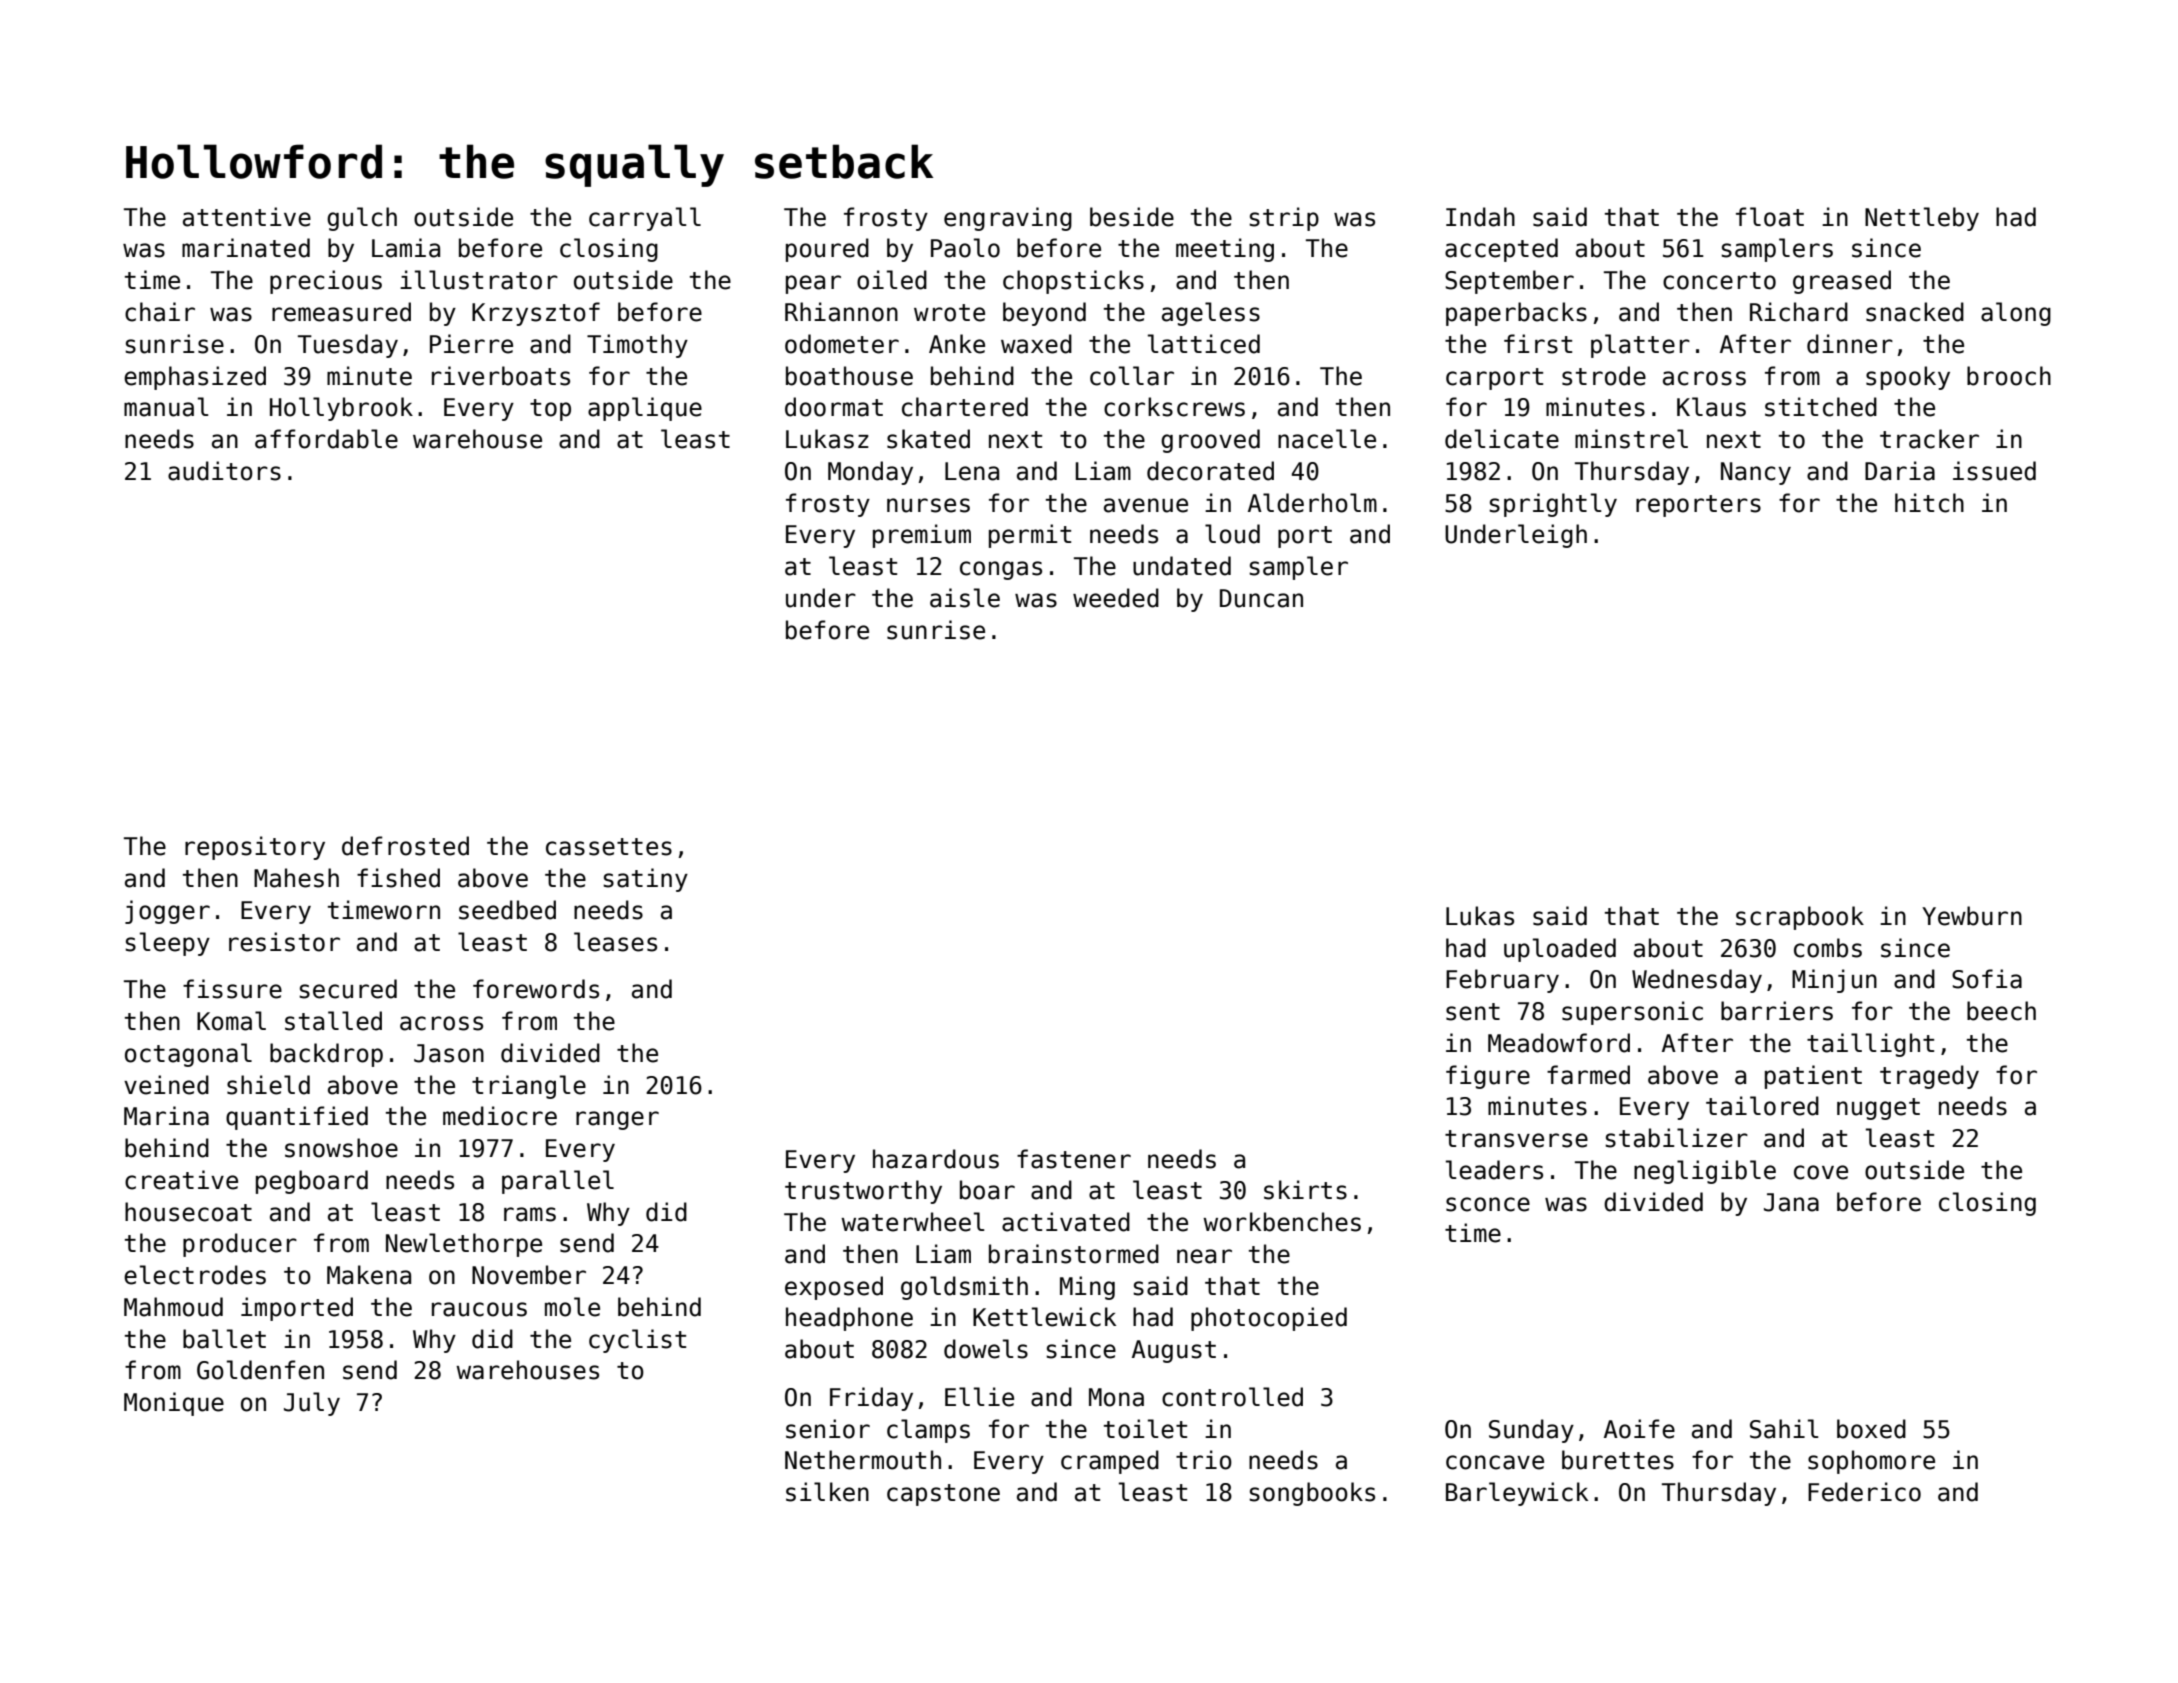 The image size is (2178, 1683). I want to click on Barleywick, so click(1517, 1494).
